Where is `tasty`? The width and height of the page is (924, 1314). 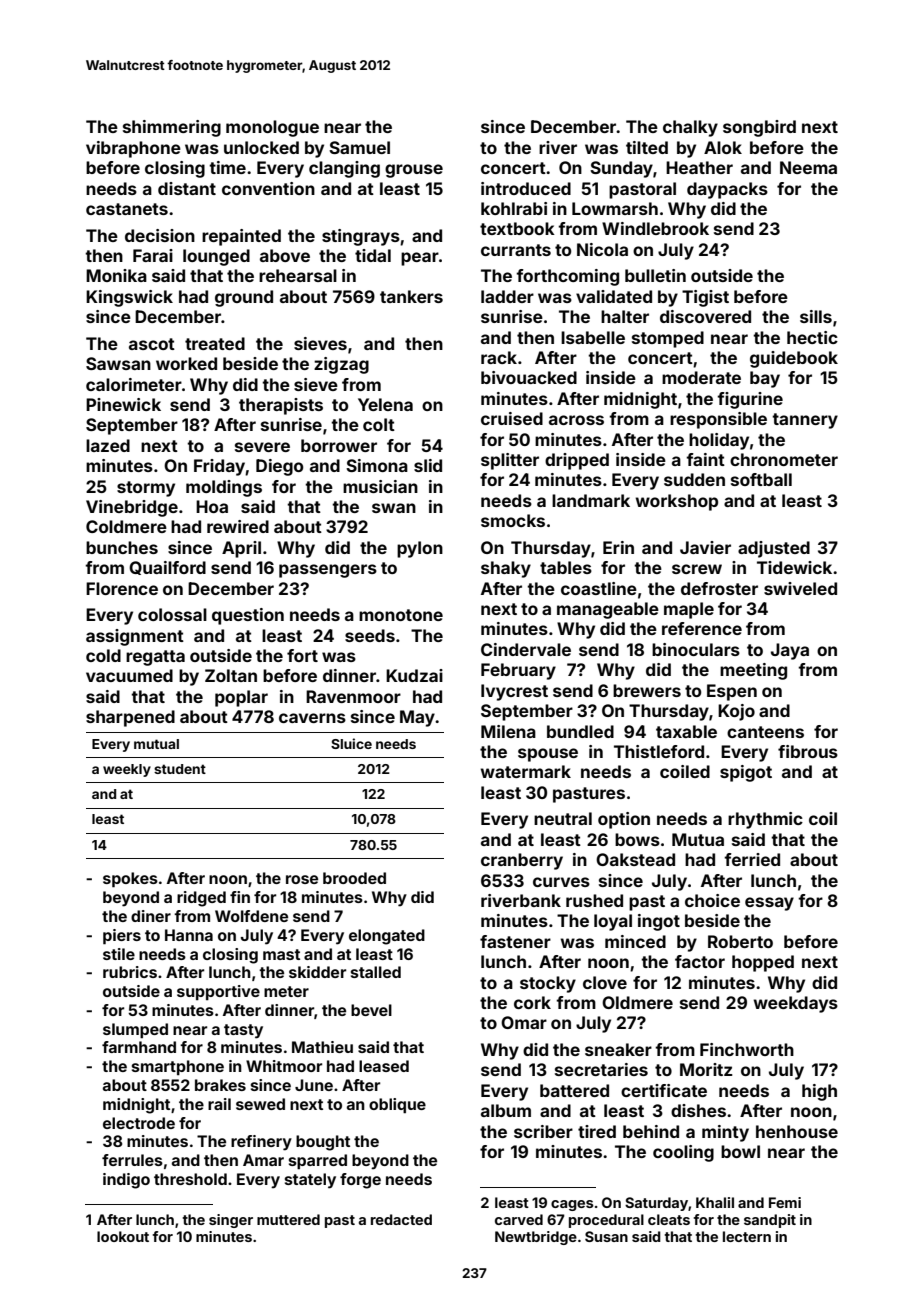
tasty is located at coordinates (243, 1031).
